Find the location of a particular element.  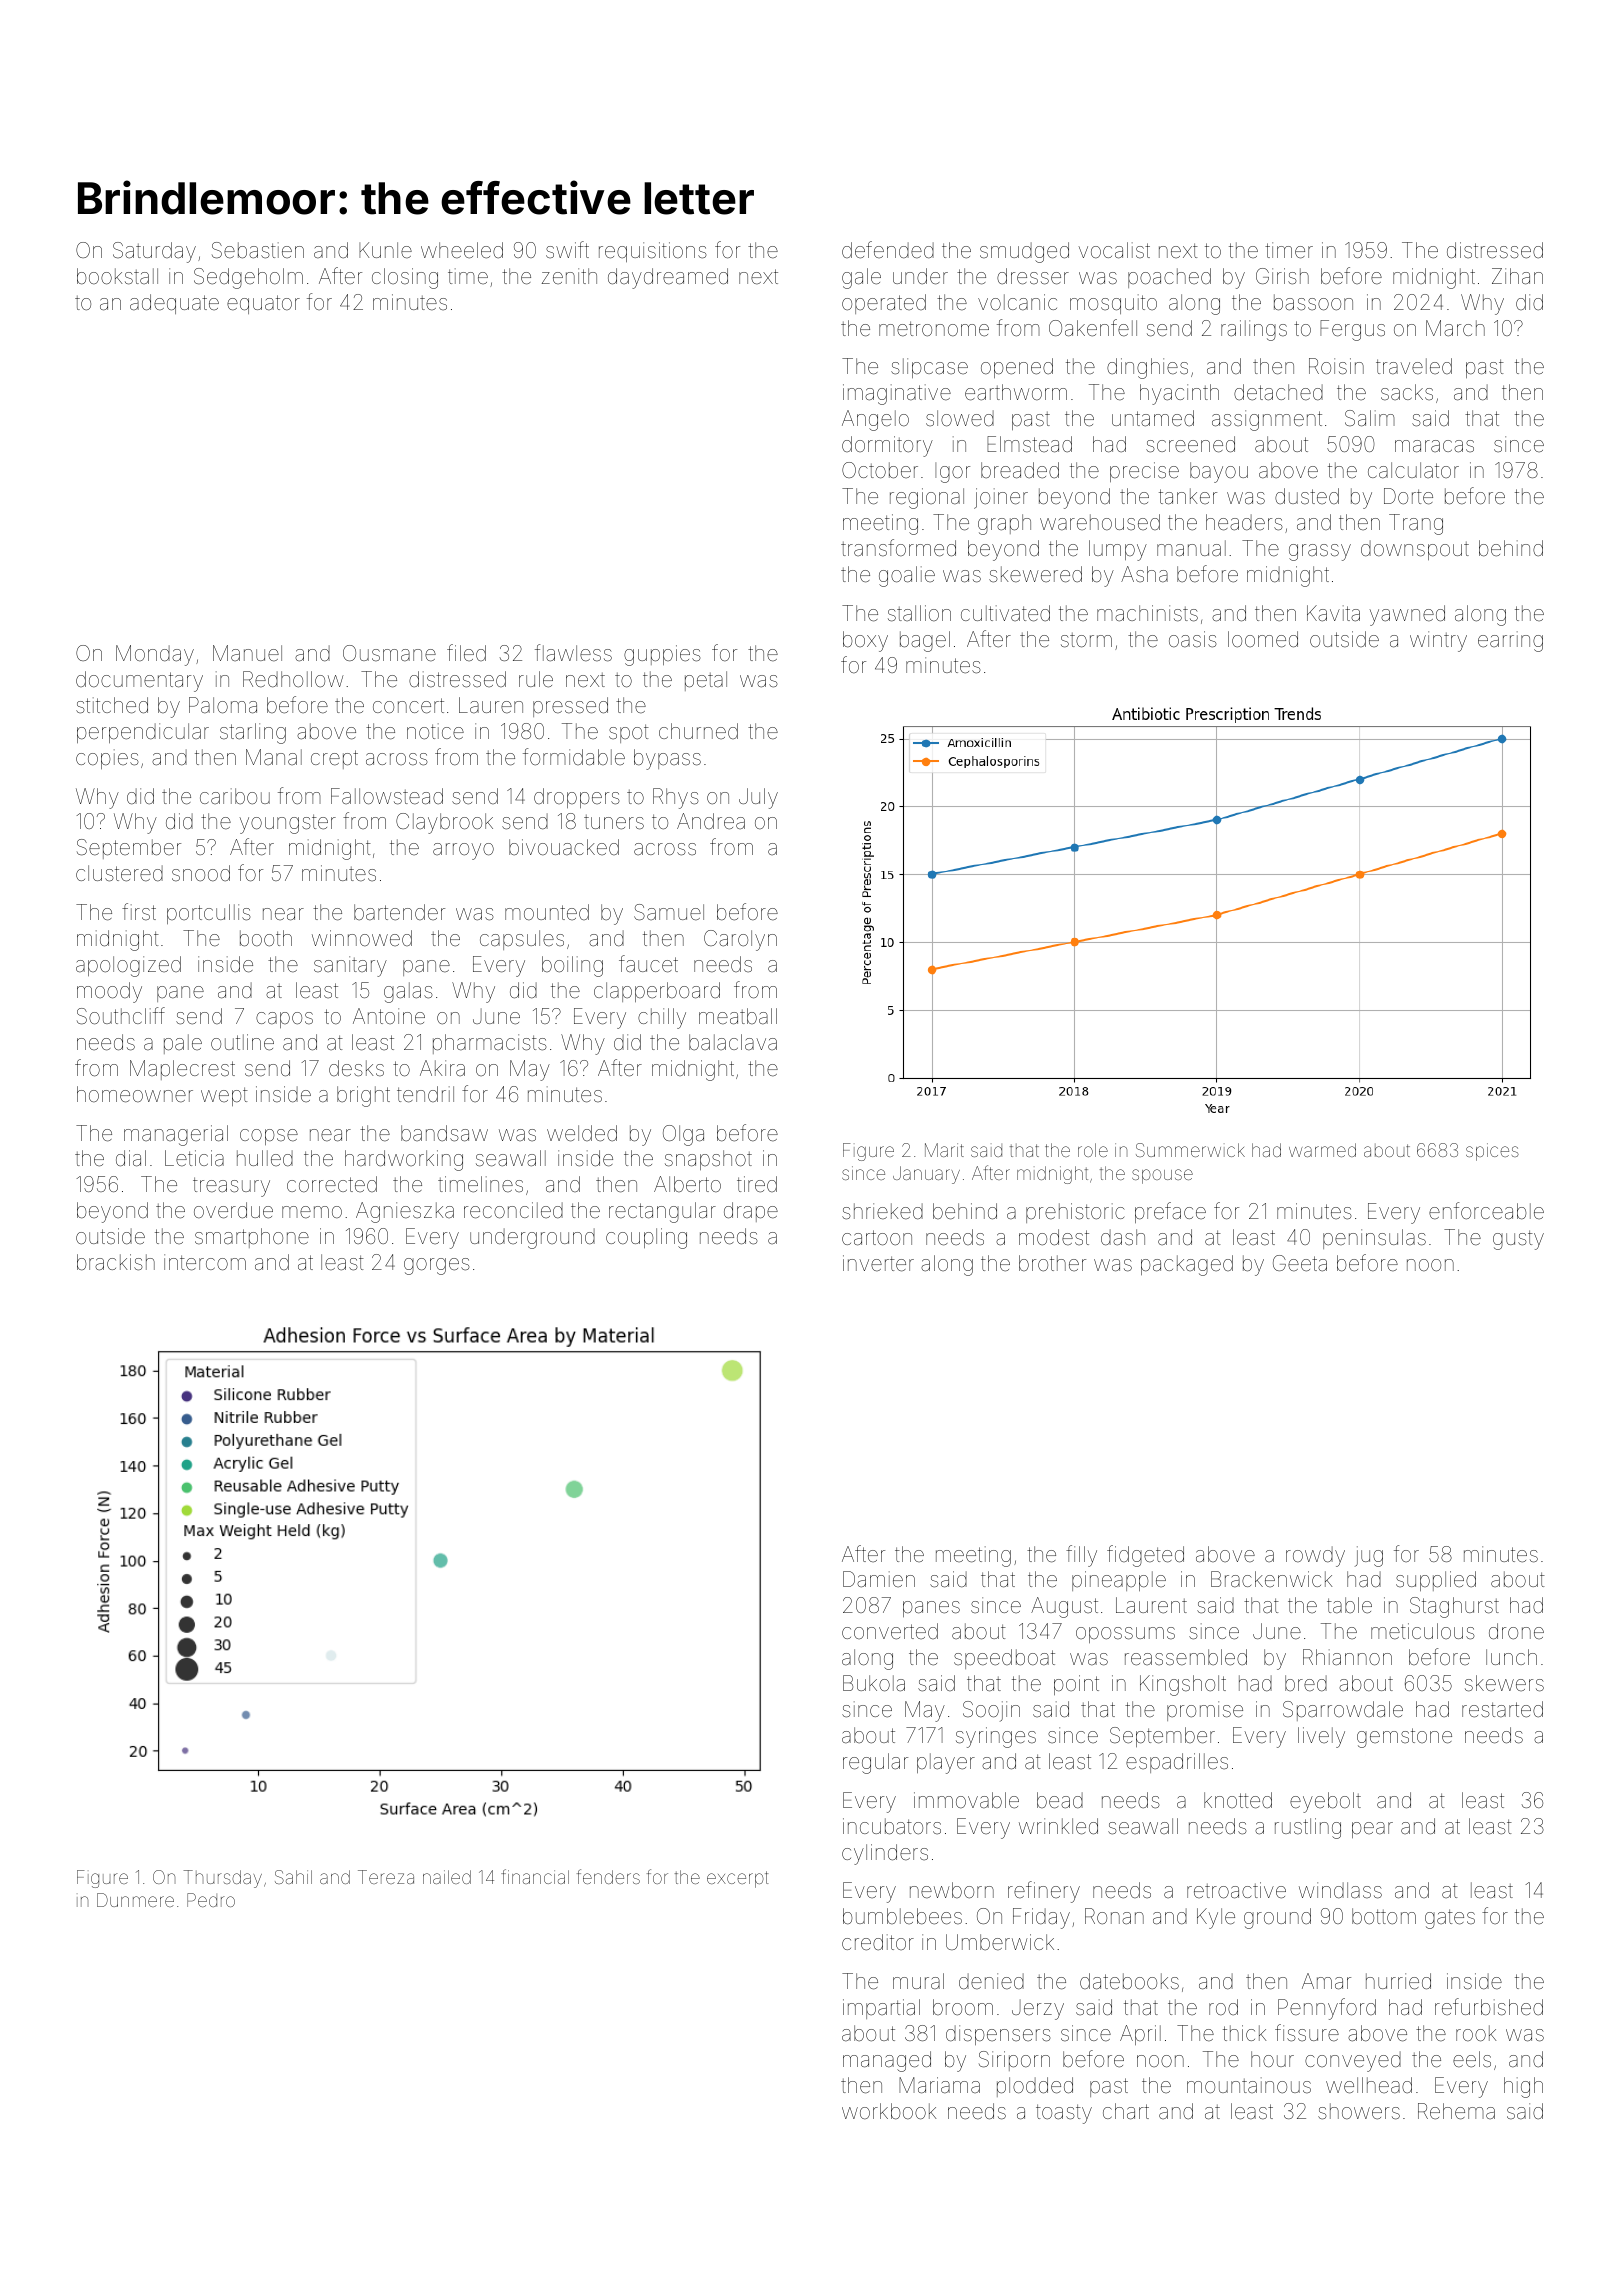

homeowner is located at coordinates (135, 1094).
